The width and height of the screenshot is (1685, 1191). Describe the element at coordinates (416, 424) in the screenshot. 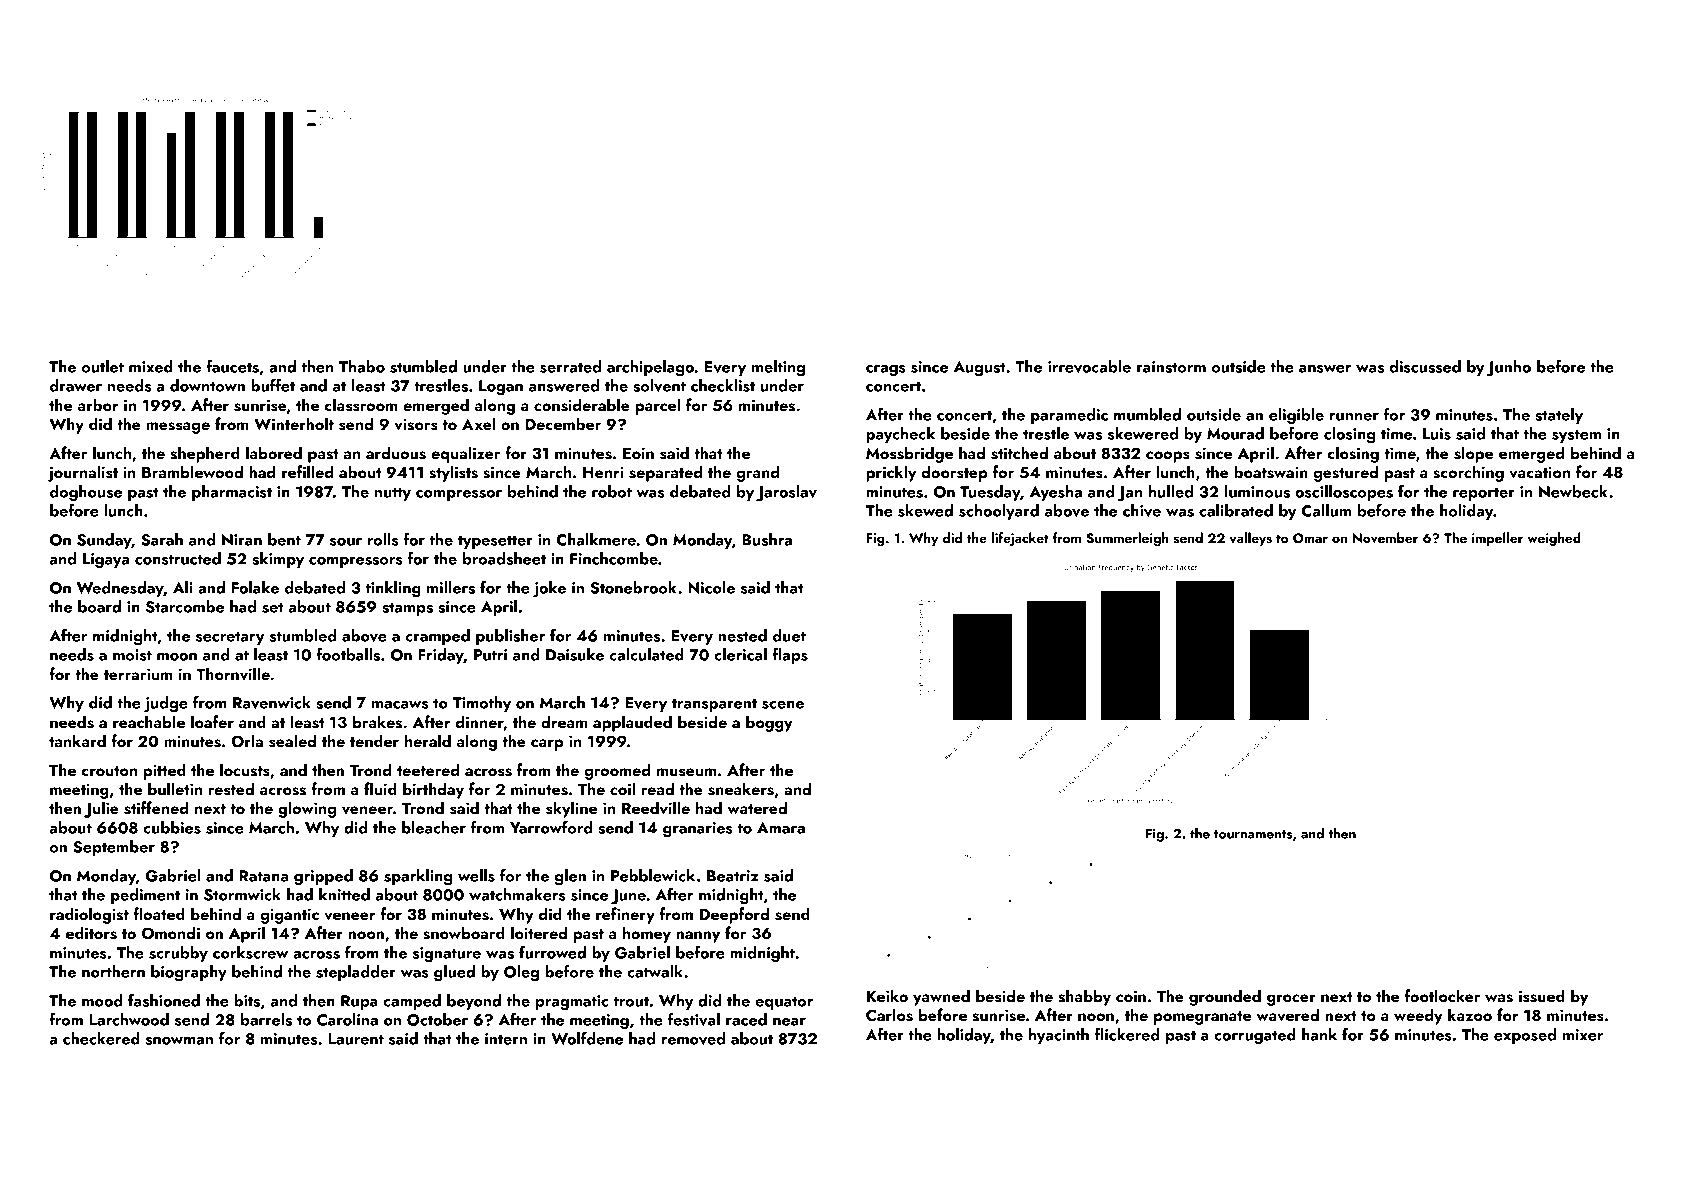

I see `visors` at that location.
